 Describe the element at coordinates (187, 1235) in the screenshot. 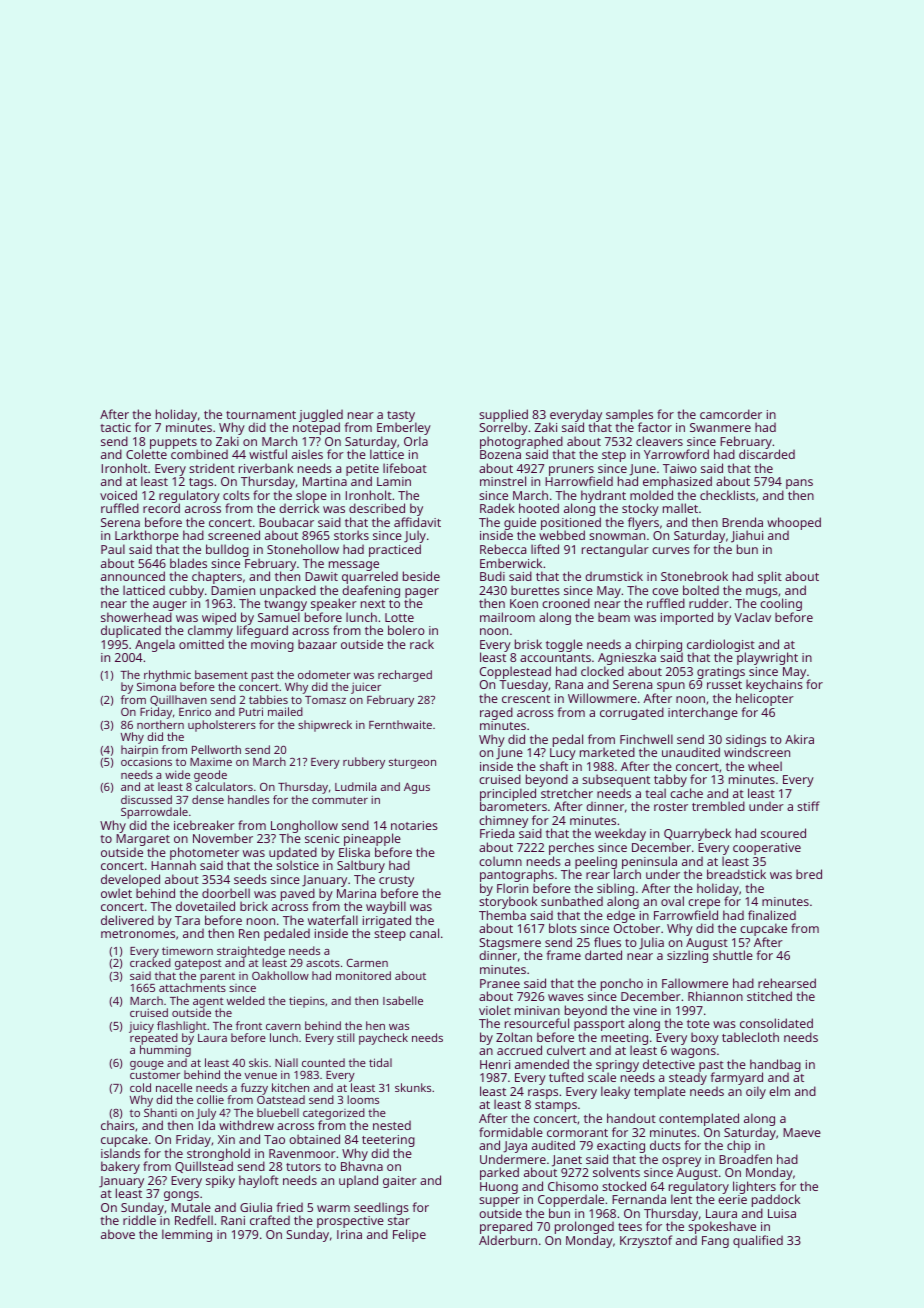

I see `lemming` at that location.
